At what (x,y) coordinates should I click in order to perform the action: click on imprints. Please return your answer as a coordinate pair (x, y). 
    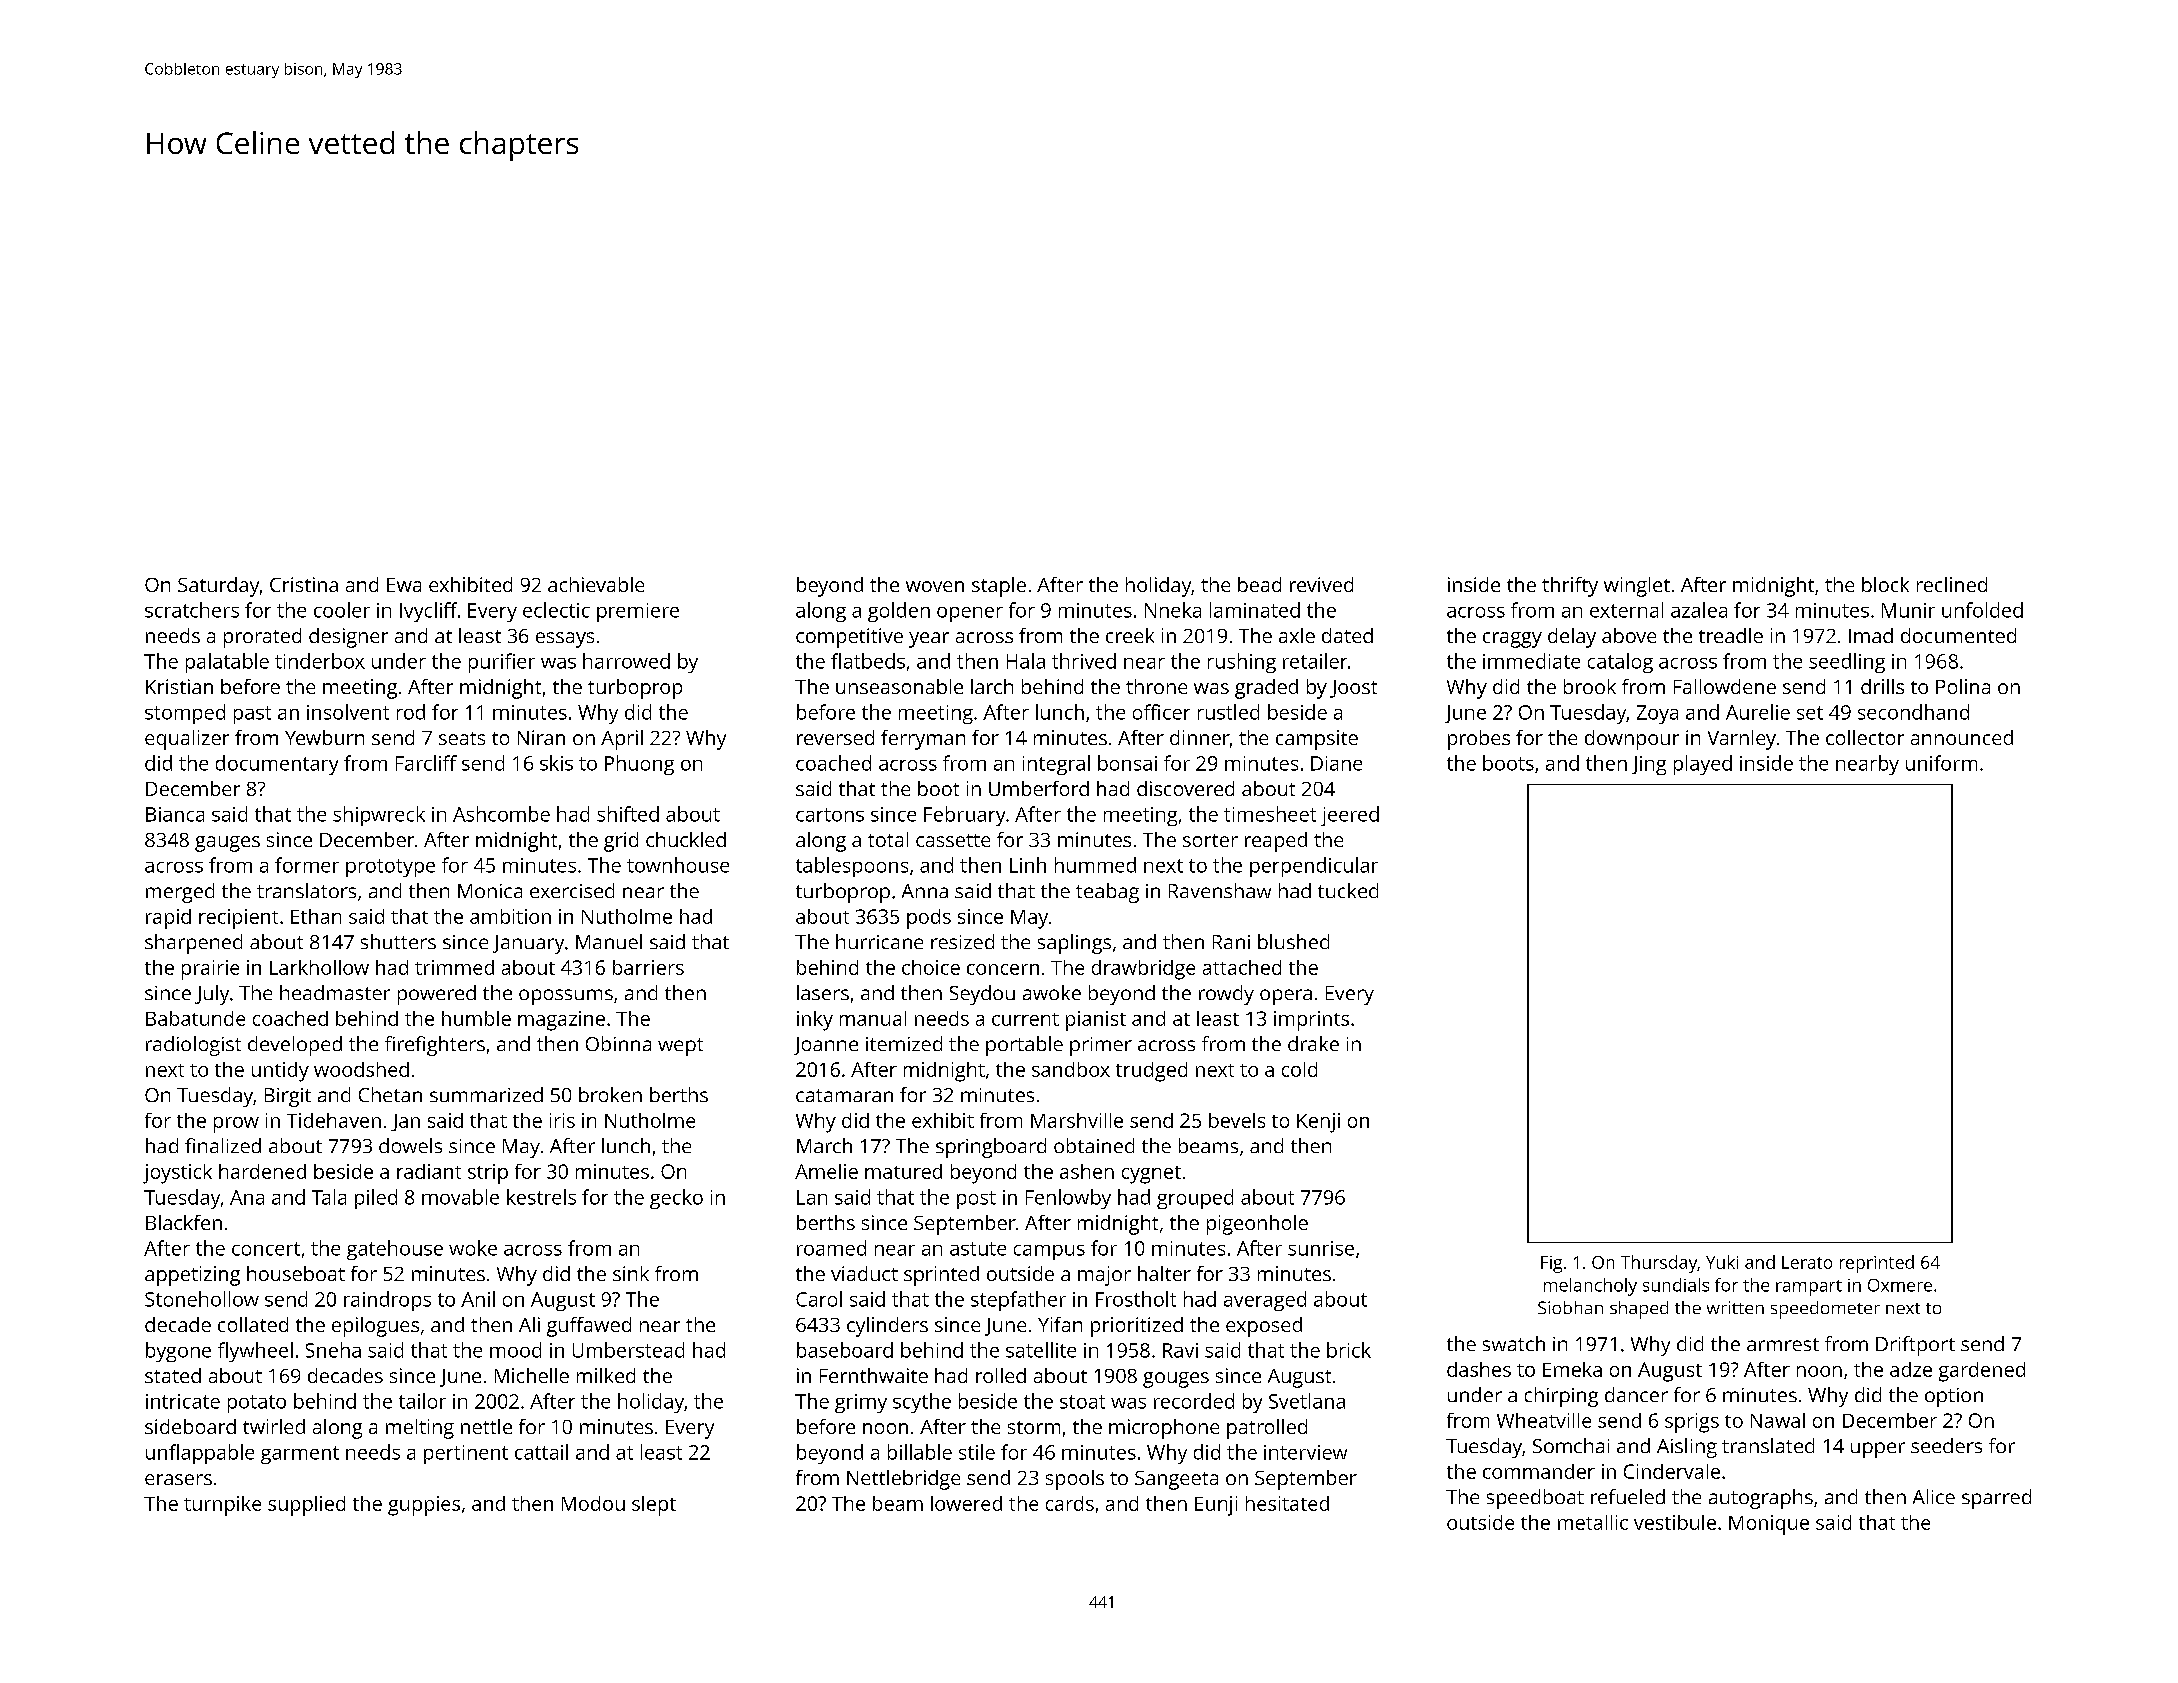
    Looking at the image, I should click on (1311, 1021).
